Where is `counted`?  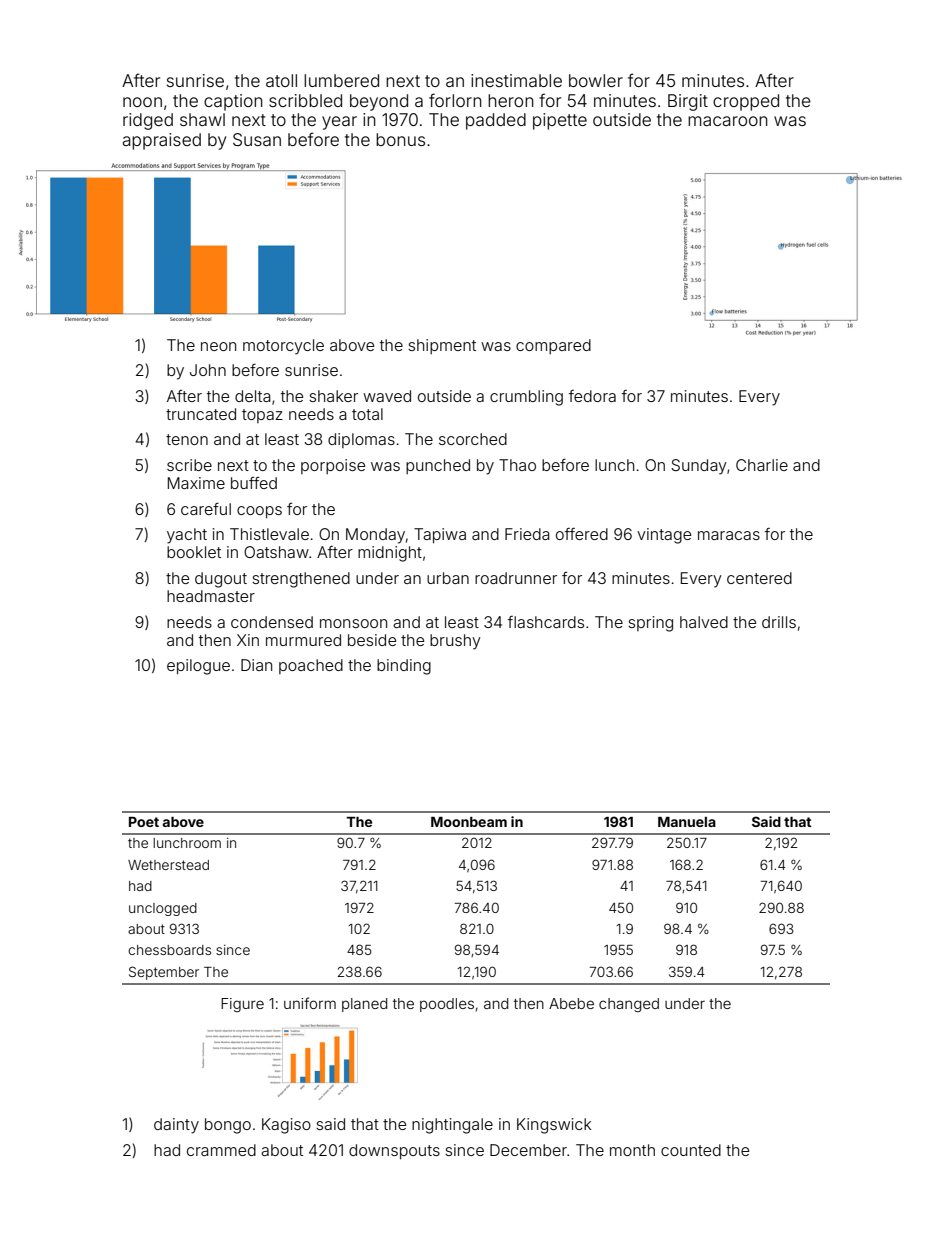
counted is located at coordinates (691, 1150).
